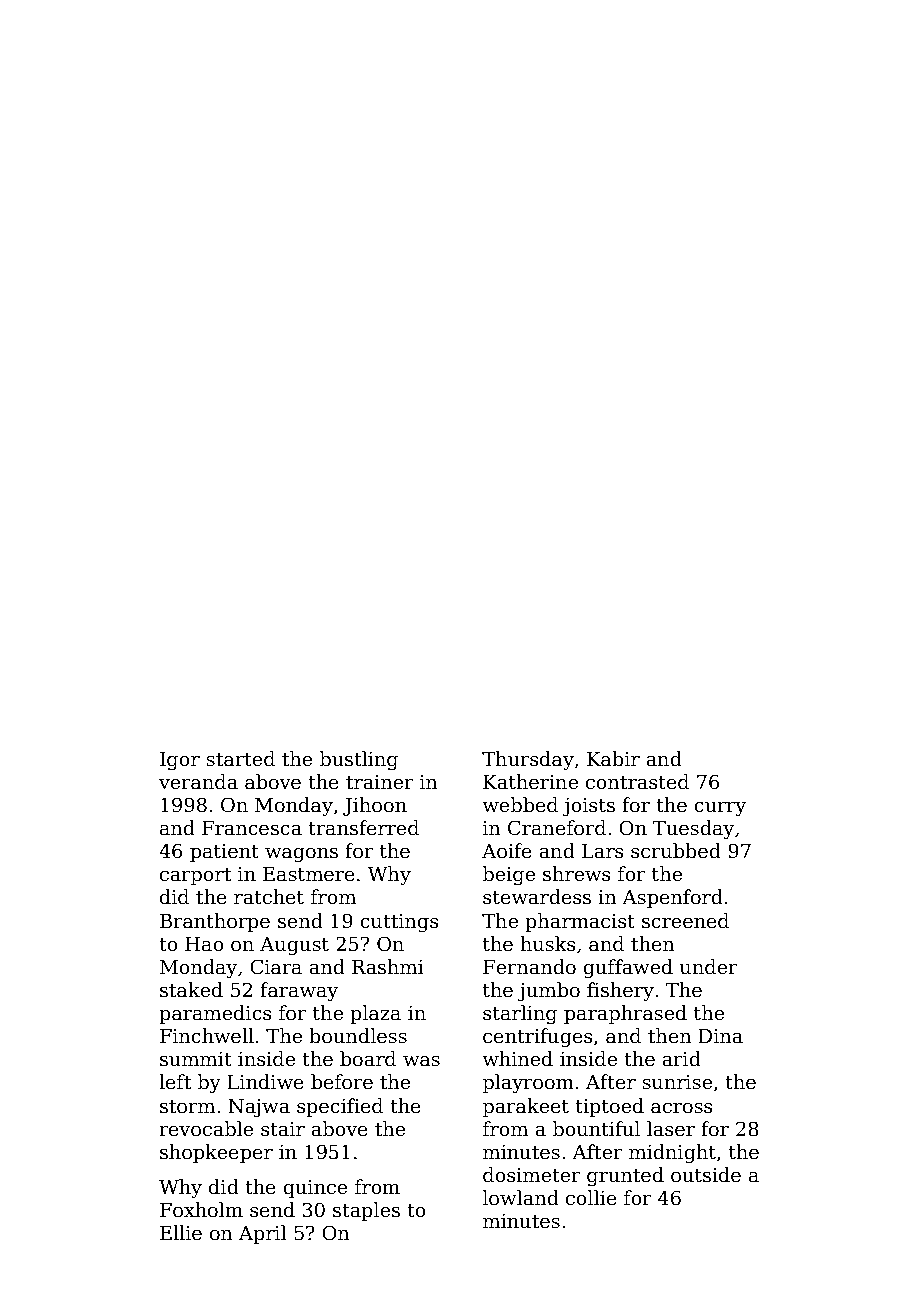  Describe the element at coordinates (693, 829) in the screenshot. I see `Tuesday` at that location.
